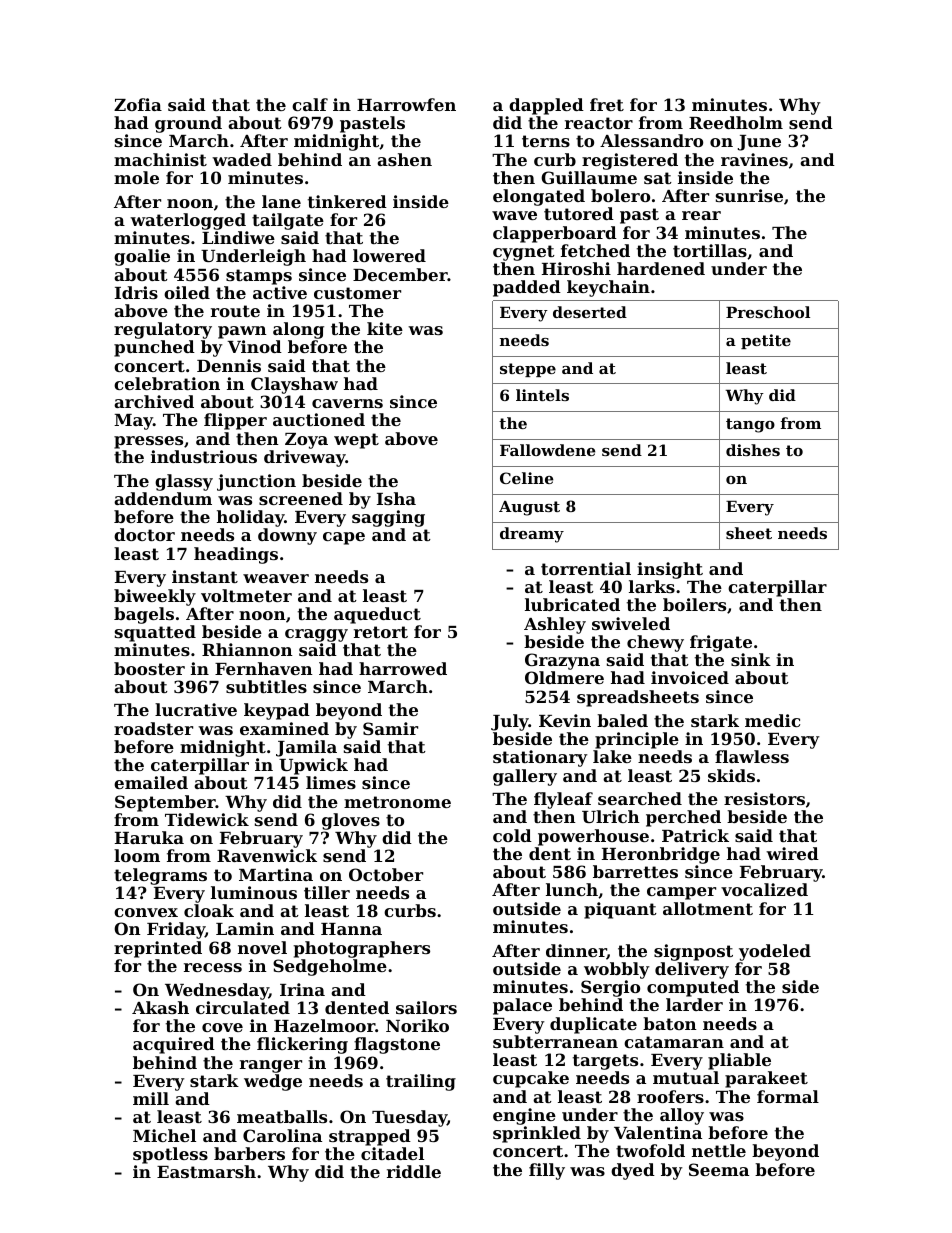  I want to click on dappled, so click(546, 106).
